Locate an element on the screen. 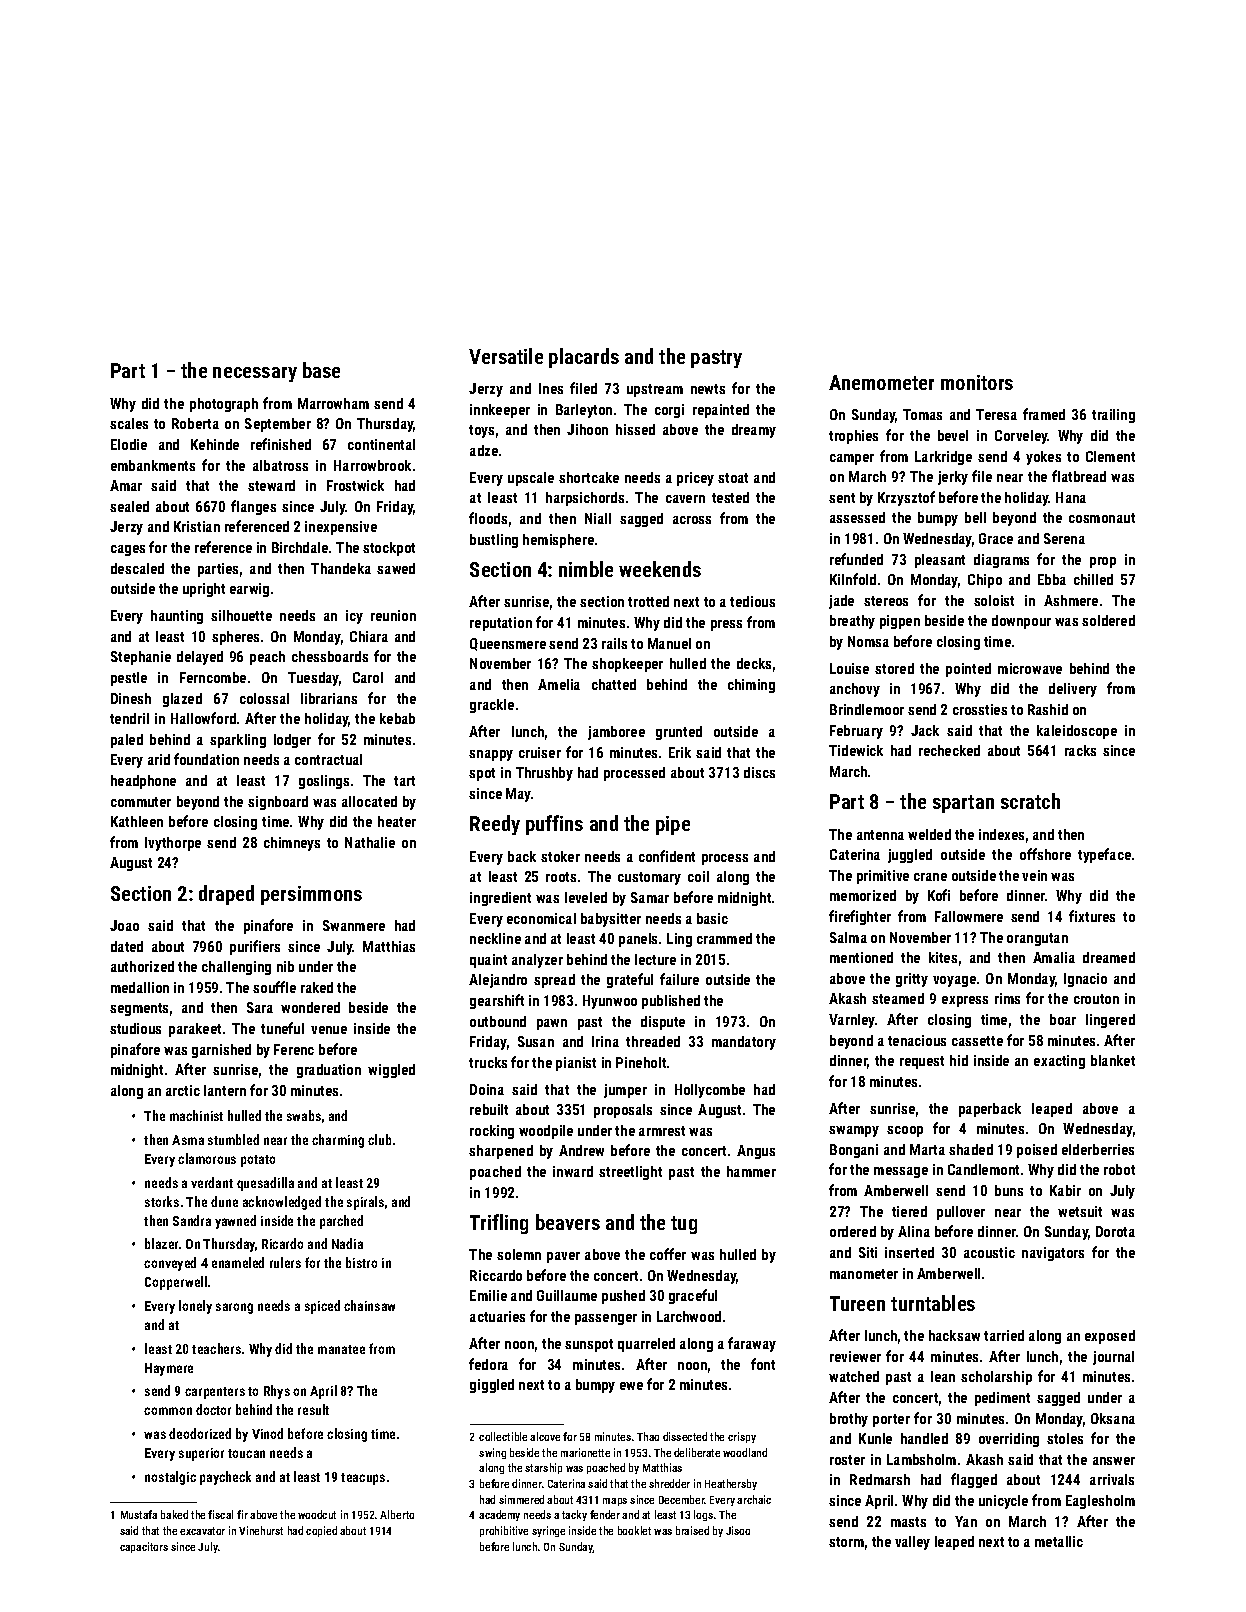  racks is located at coordinates (1080, 750).
